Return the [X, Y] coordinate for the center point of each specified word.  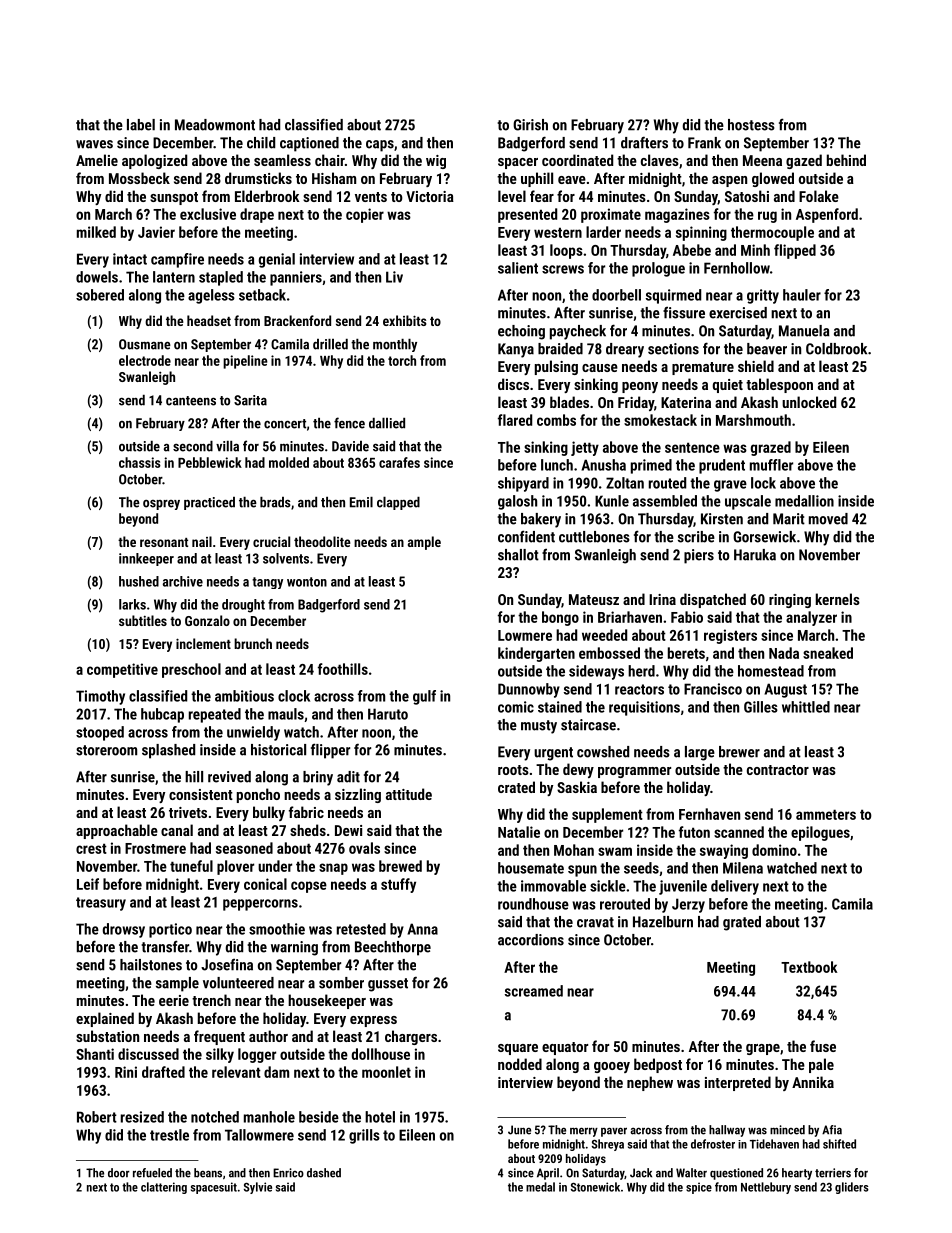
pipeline [245, 362]
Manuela [804, 331]
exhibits [405, 320]
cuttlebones [594, 537]
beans [208, 1173]
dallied [387, 423]
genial [277, 260]
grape [763, 1049]
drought [243, 606]
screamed [534, 991]
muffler [771, 465]
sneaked [828, 653]
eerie [174, 1000]
